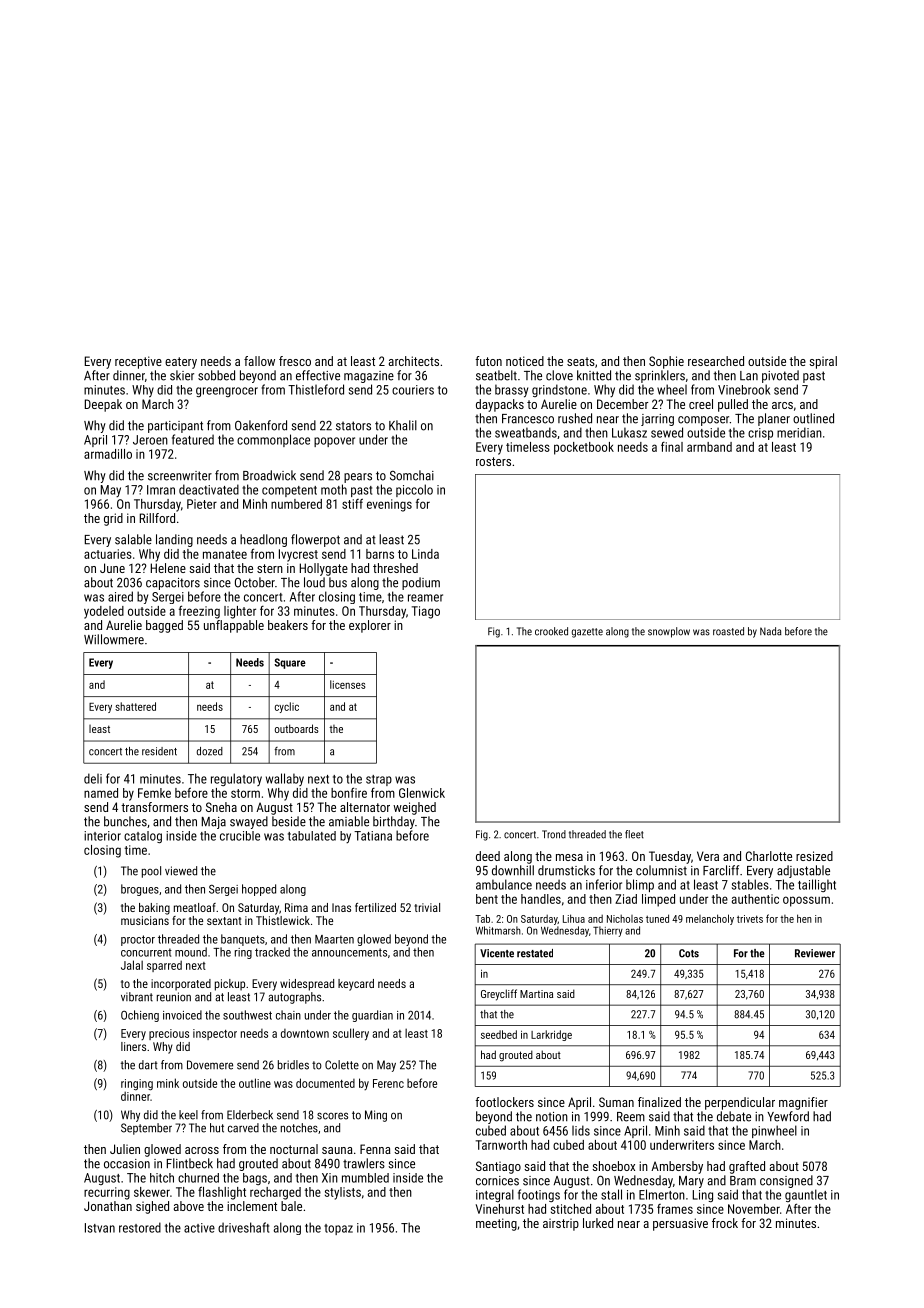  What do you see at coordinates (689, 953) in the document?
I see `Cots` at bounding box center [689, 953].
